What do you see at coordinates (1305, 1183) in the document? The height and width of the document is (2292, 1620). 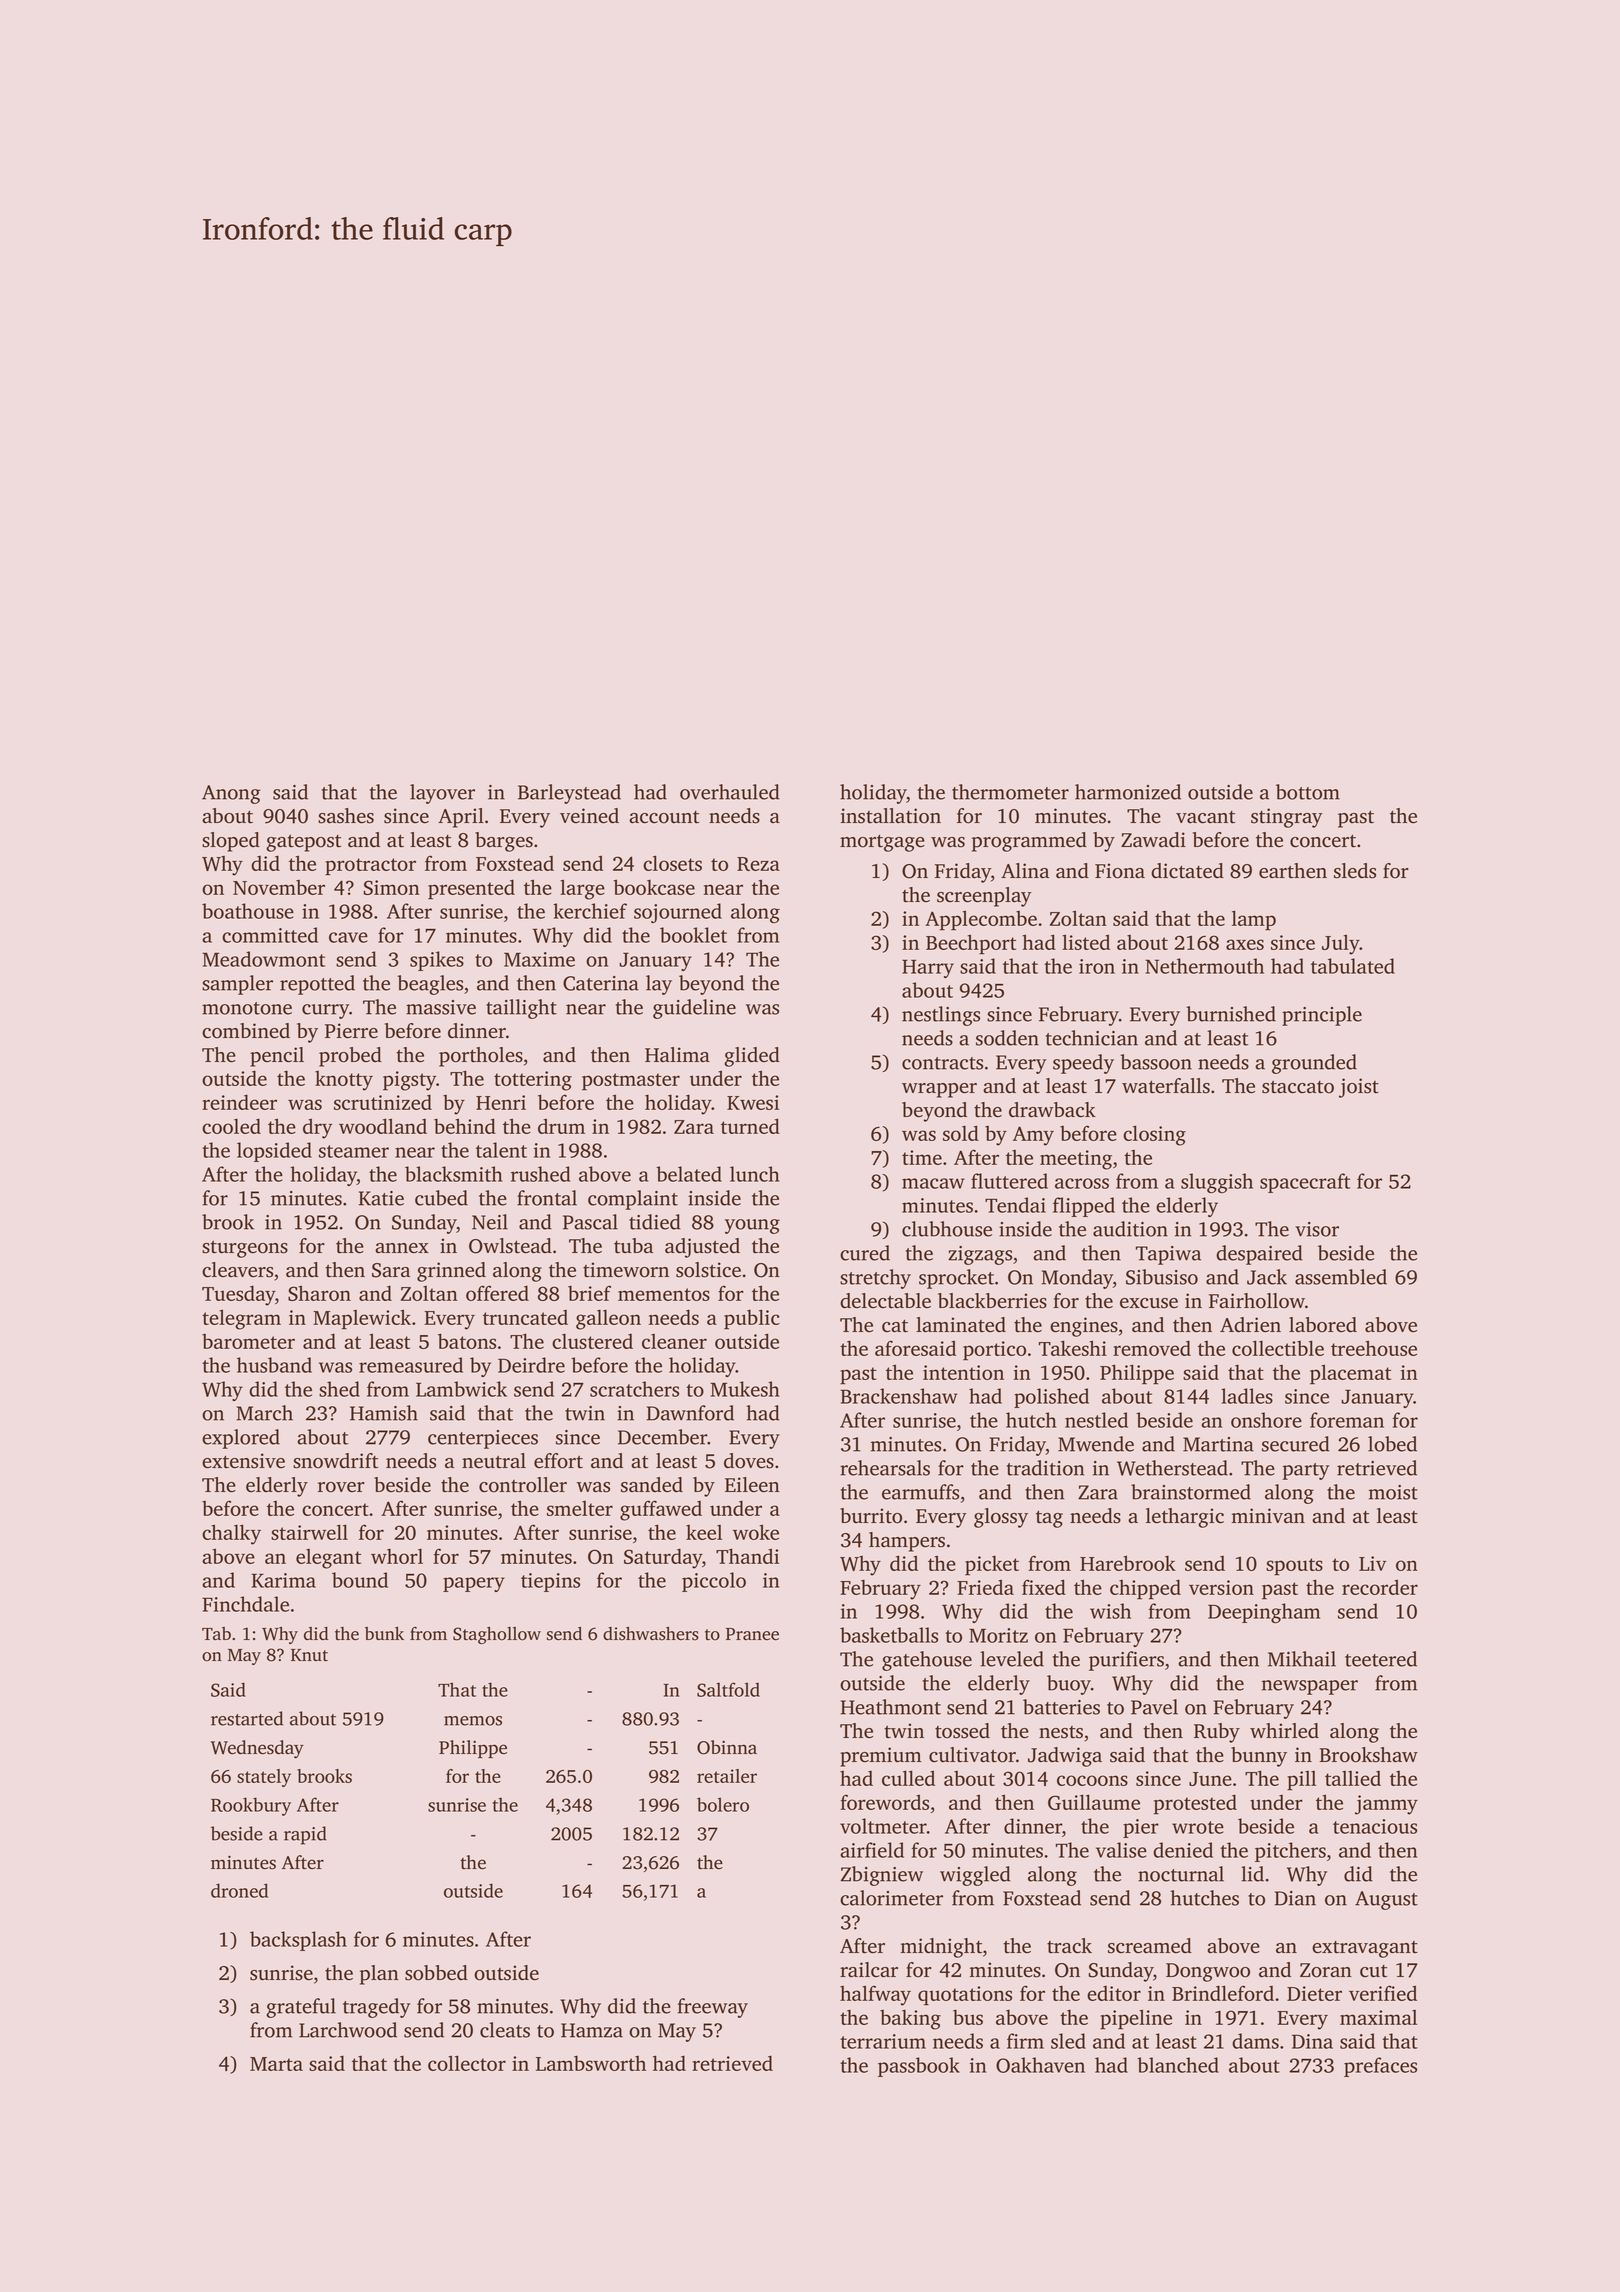 I see `spacecraft` at bounding box center [1305, 1183].
